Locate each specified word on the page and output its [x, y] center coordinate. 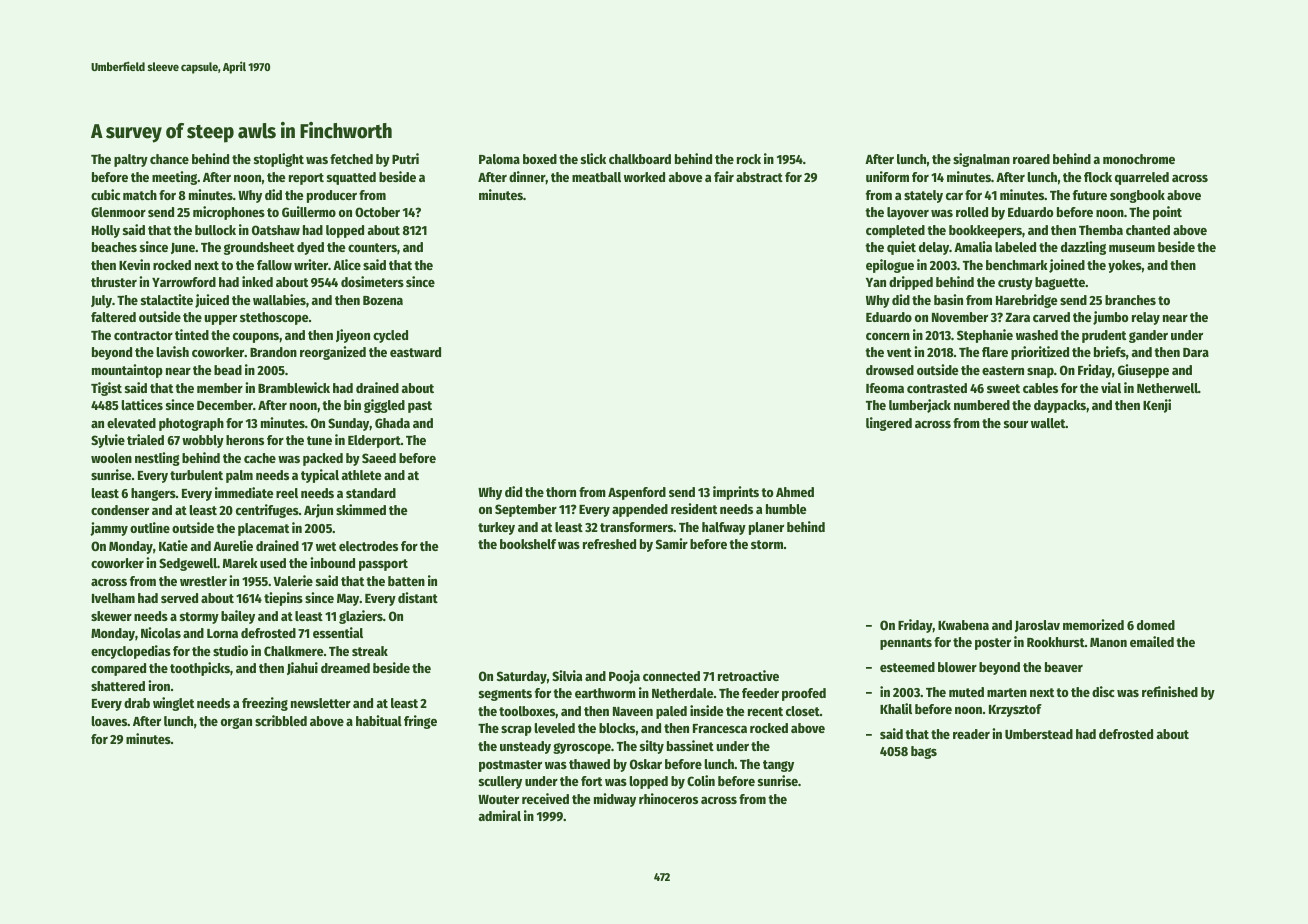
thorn [561, 492]
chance [169, 159]
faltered [113, 317]
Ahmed [795, 492]
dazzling [1083, 248]
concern [888, 336]
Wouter [498, 799]
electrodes [368, 546]
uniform [887, 176]
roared [1031, 159]
